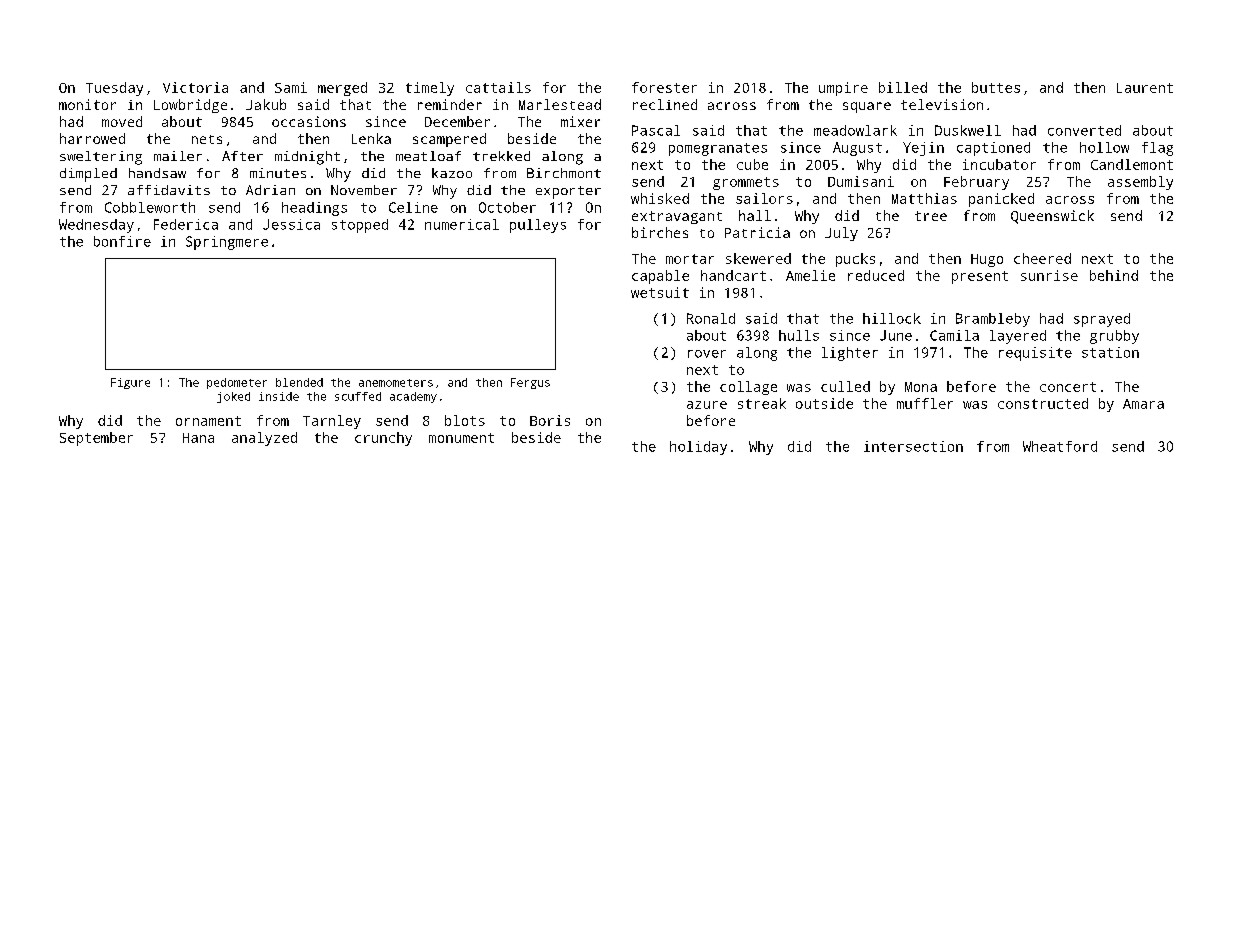 This page has width=1233, height=952. I want to click on grommets, so click(746, 183).
